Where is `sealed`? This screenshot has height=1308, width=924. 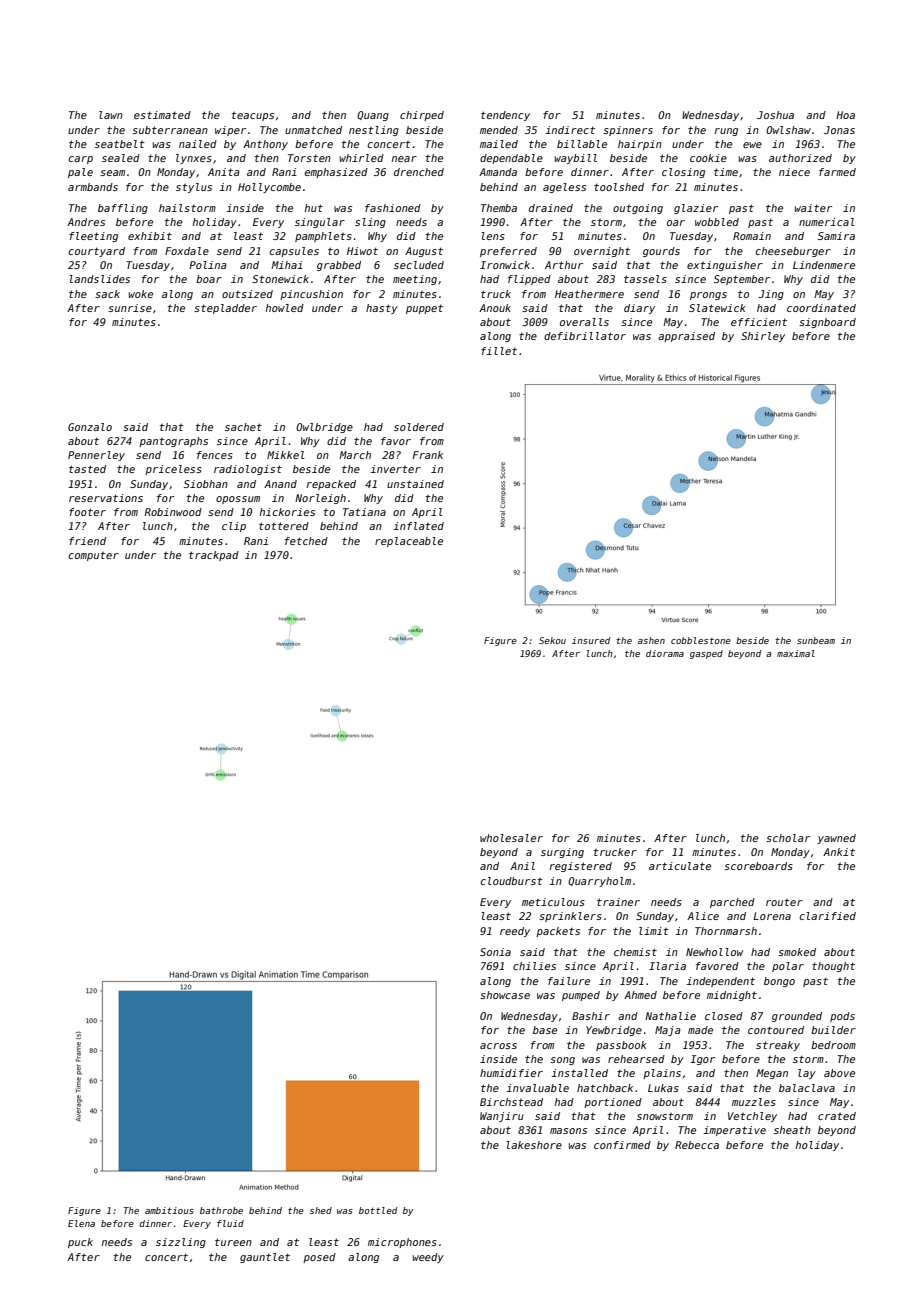
sealed is located at coordinates (121, 158).
